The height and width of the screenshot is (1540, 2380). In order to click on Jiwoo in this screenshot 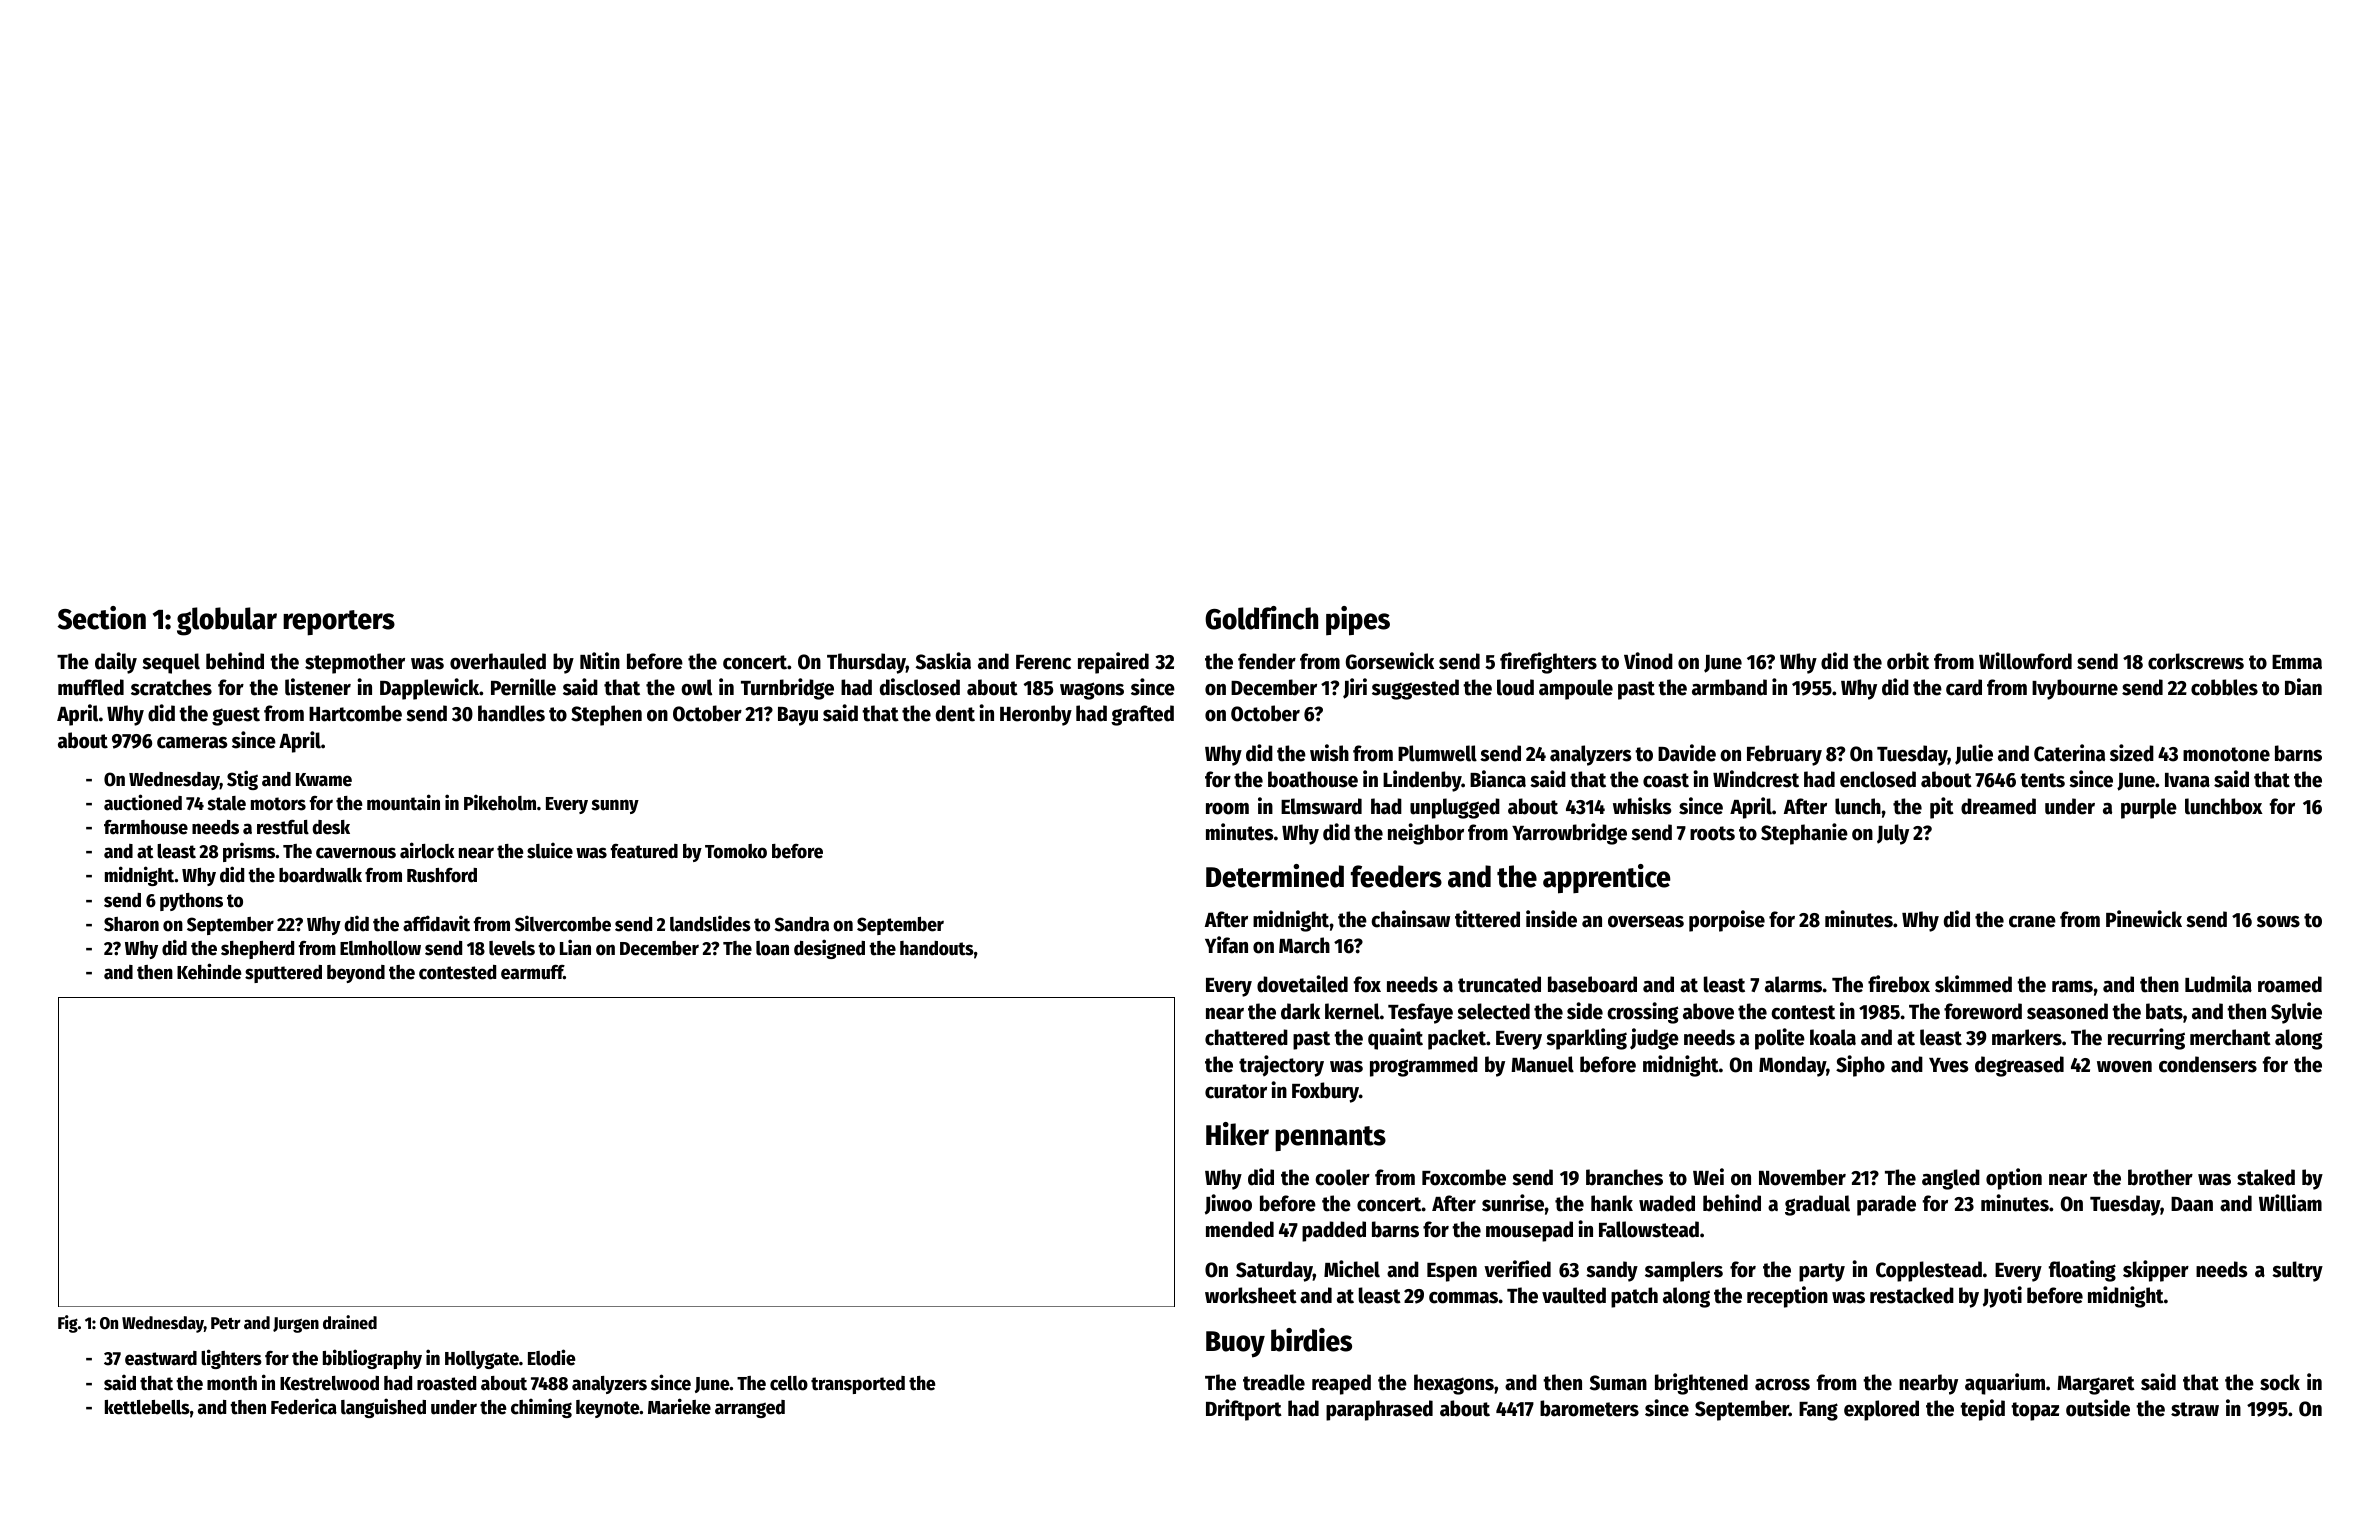, I will do `click(1228, 1204)`.
